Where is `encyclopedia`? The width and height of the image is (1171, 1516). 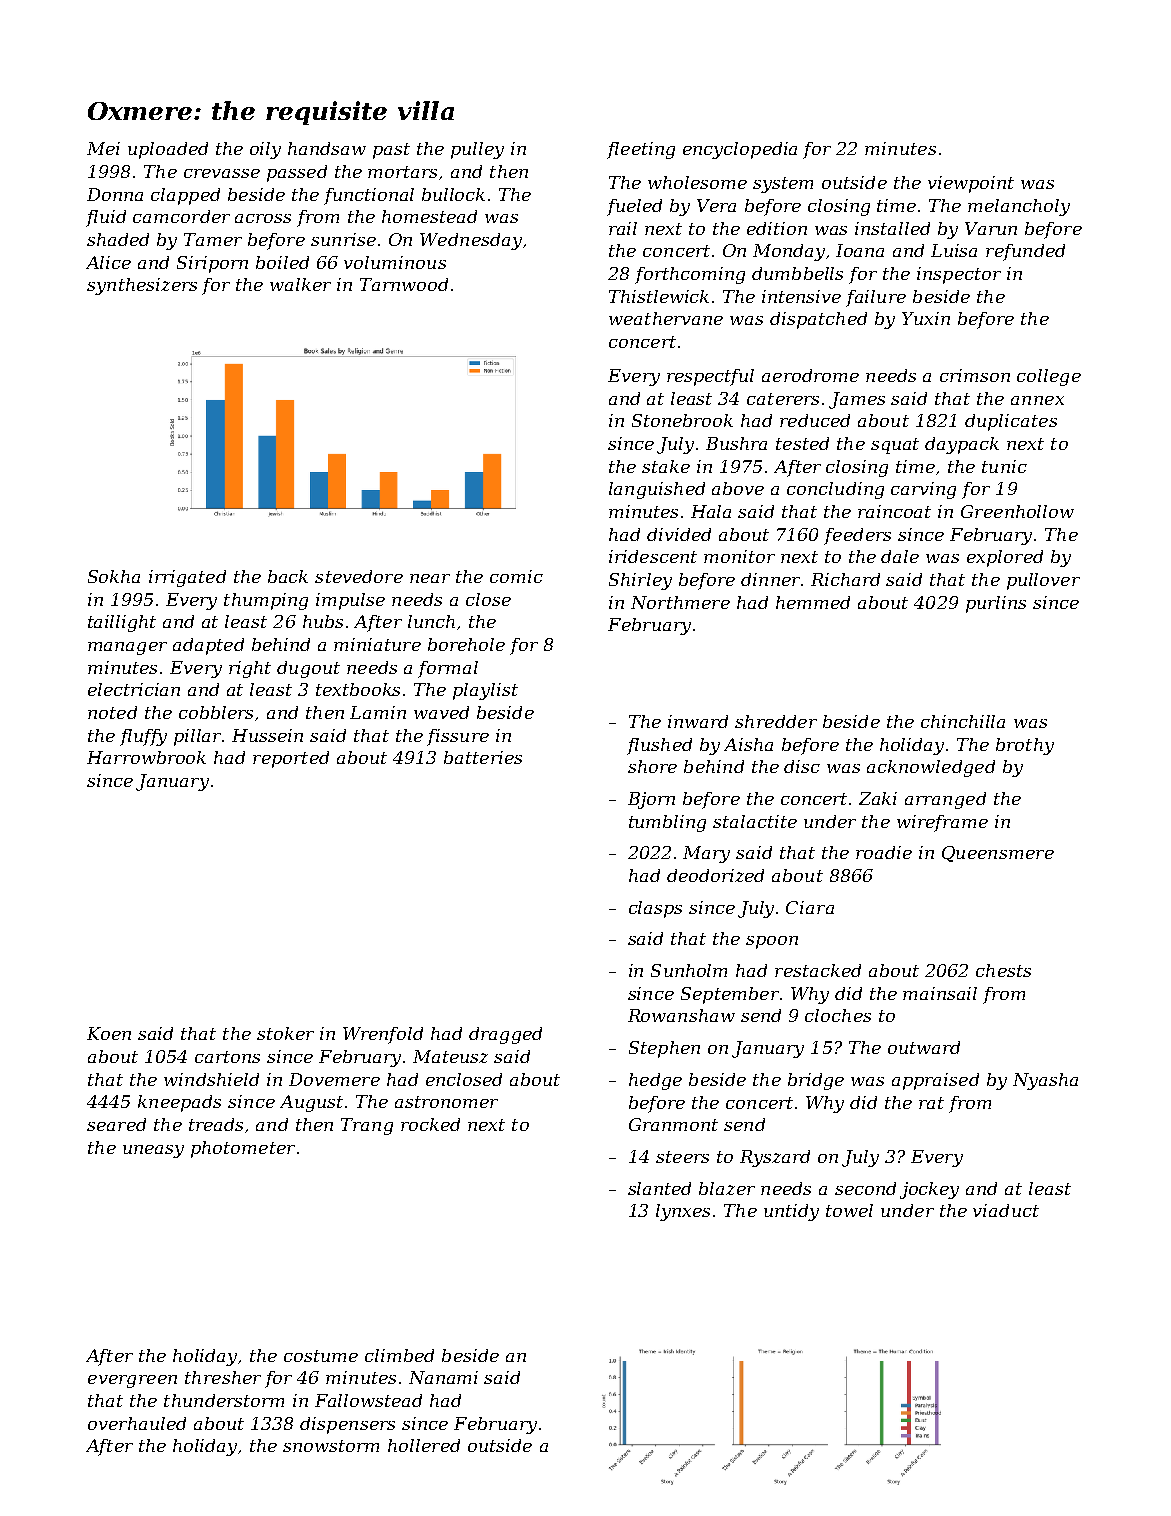
encyclopedia is located at coordinates (740, 150).
